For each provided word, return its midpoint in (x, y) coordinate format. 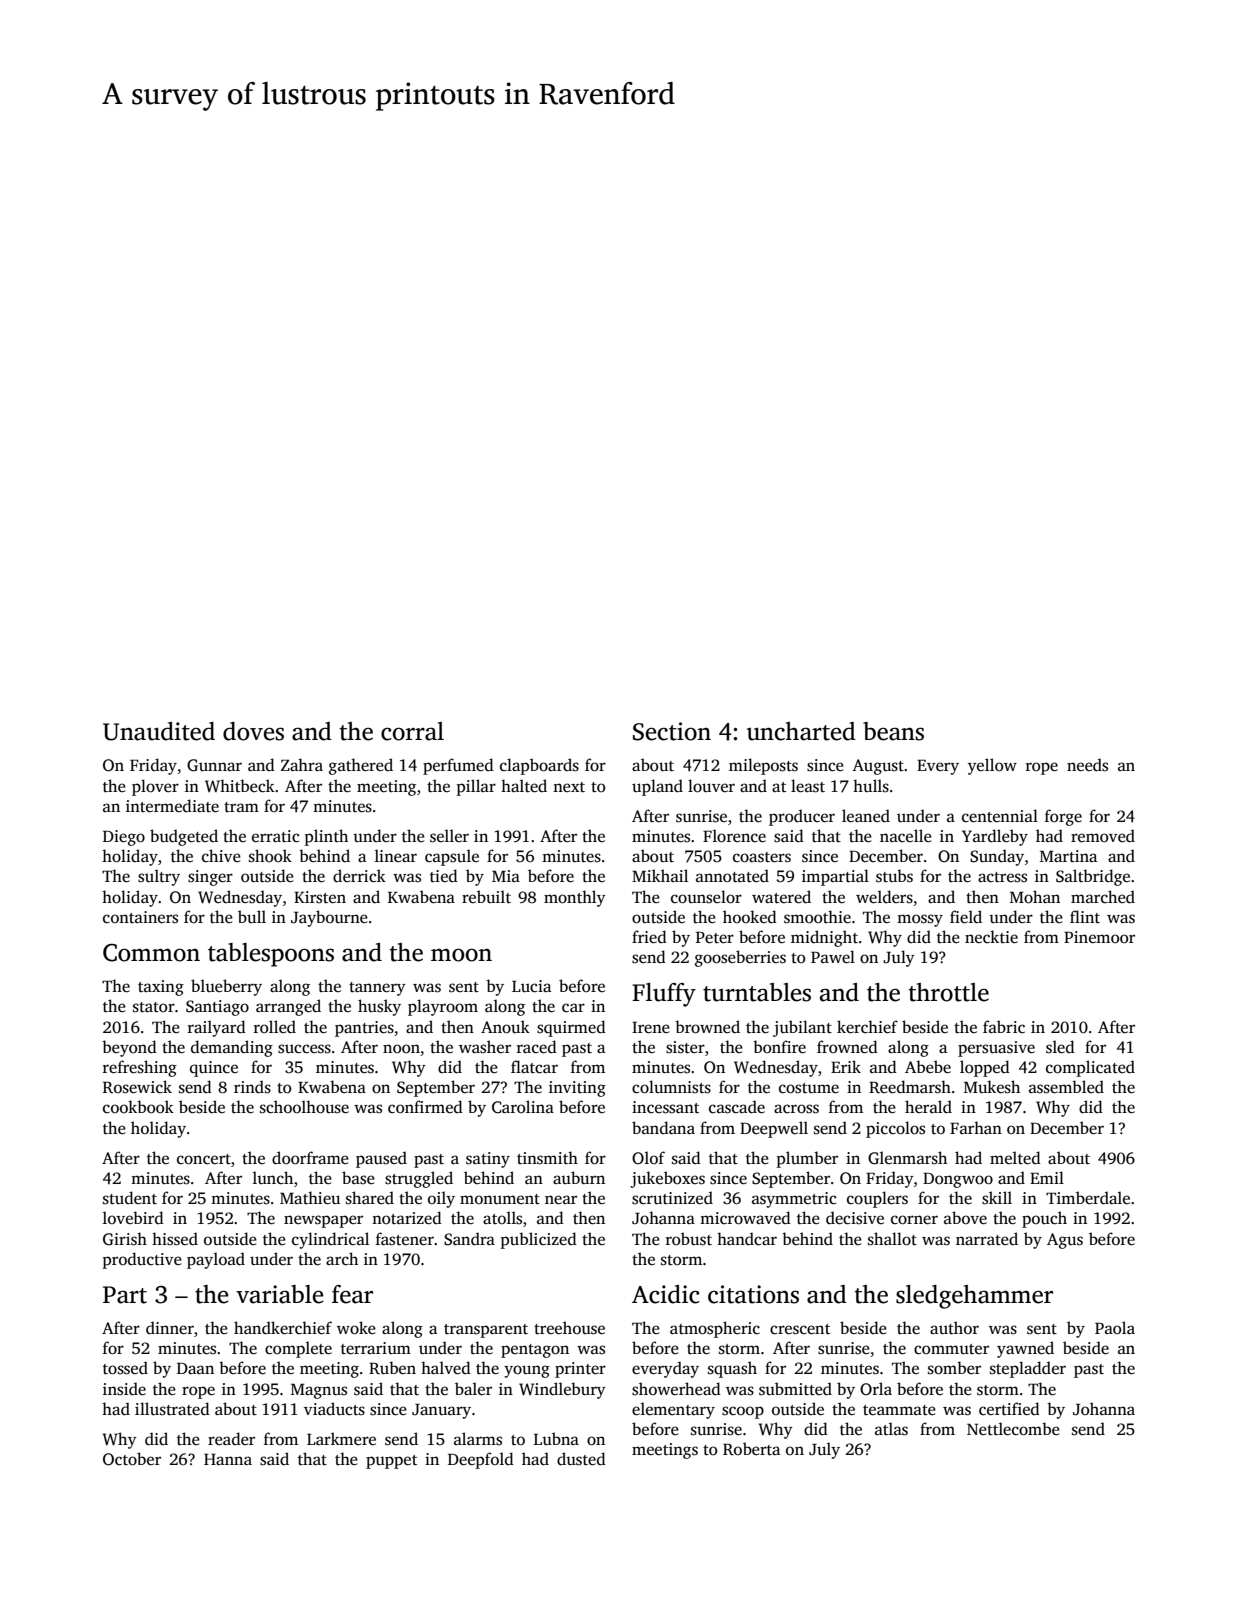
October (132, 1459)
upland (657, 787)
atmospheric (715, 1329)
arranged (288, 1007)
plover (155, 787)
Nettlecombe (1013, 1429)
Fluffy (664, 995)
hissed (175, 1239)
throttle (948, 992)
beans (893, 731)
